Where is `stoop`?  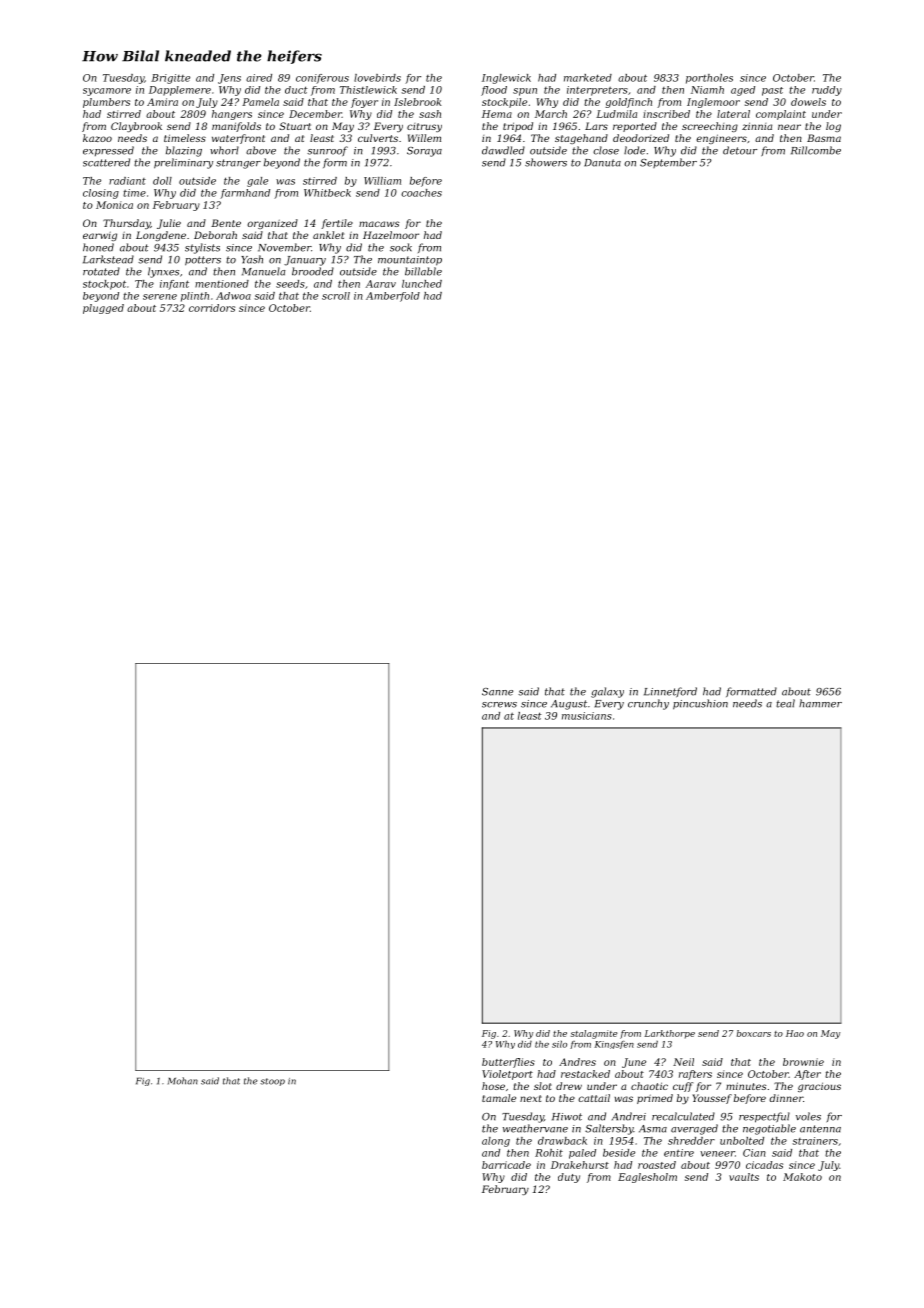 stoop is located at coordinates (272, 1082).
